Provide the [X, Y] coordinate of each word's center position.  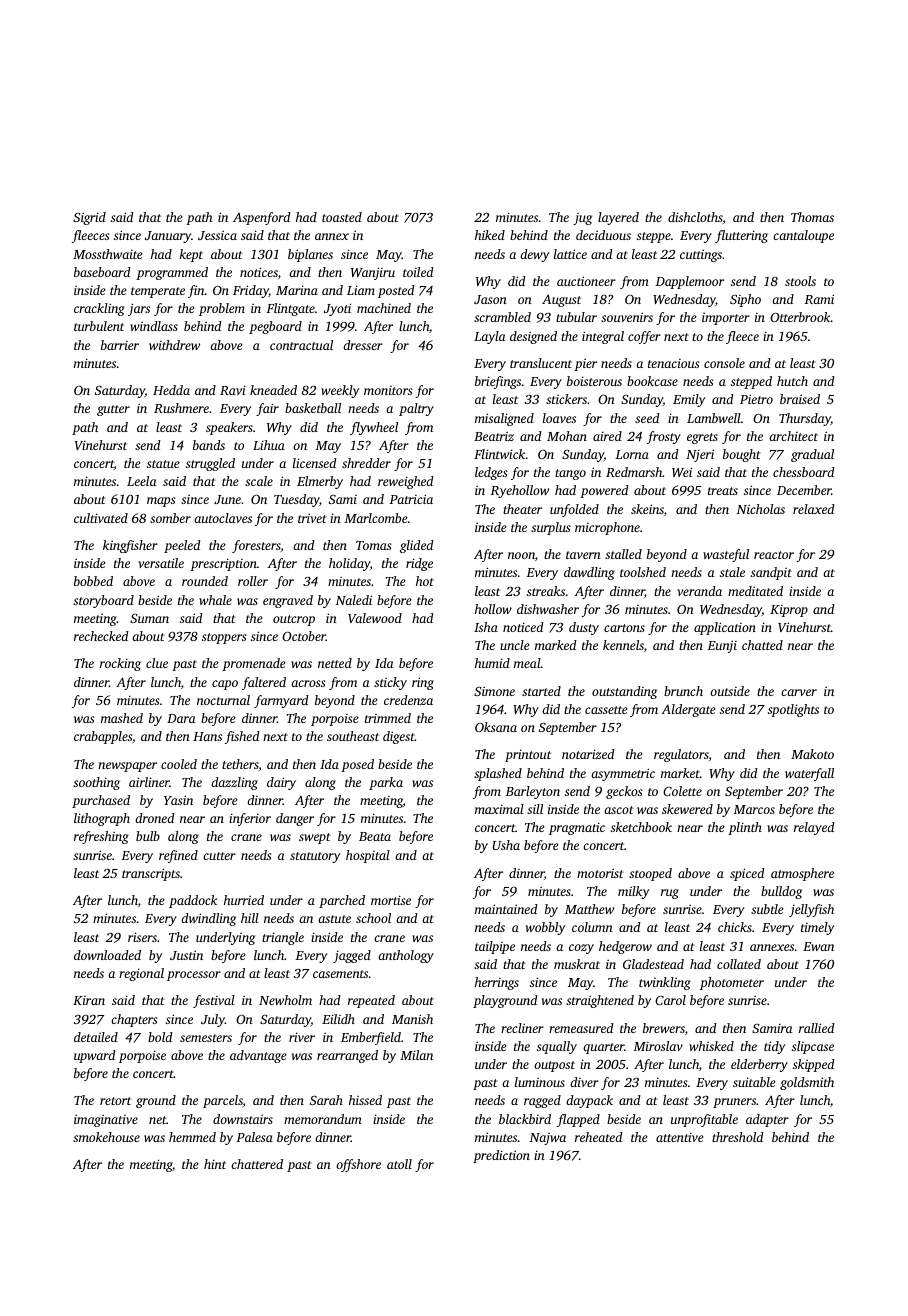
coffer [644, 337]
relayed [814, 828]
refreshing [101, 837]
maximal [499, 809]
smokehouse [106, 1137]
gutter [113, 410]
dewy [534, 255]
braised [800, 399]
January [168, 237]
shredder [366, 463]
